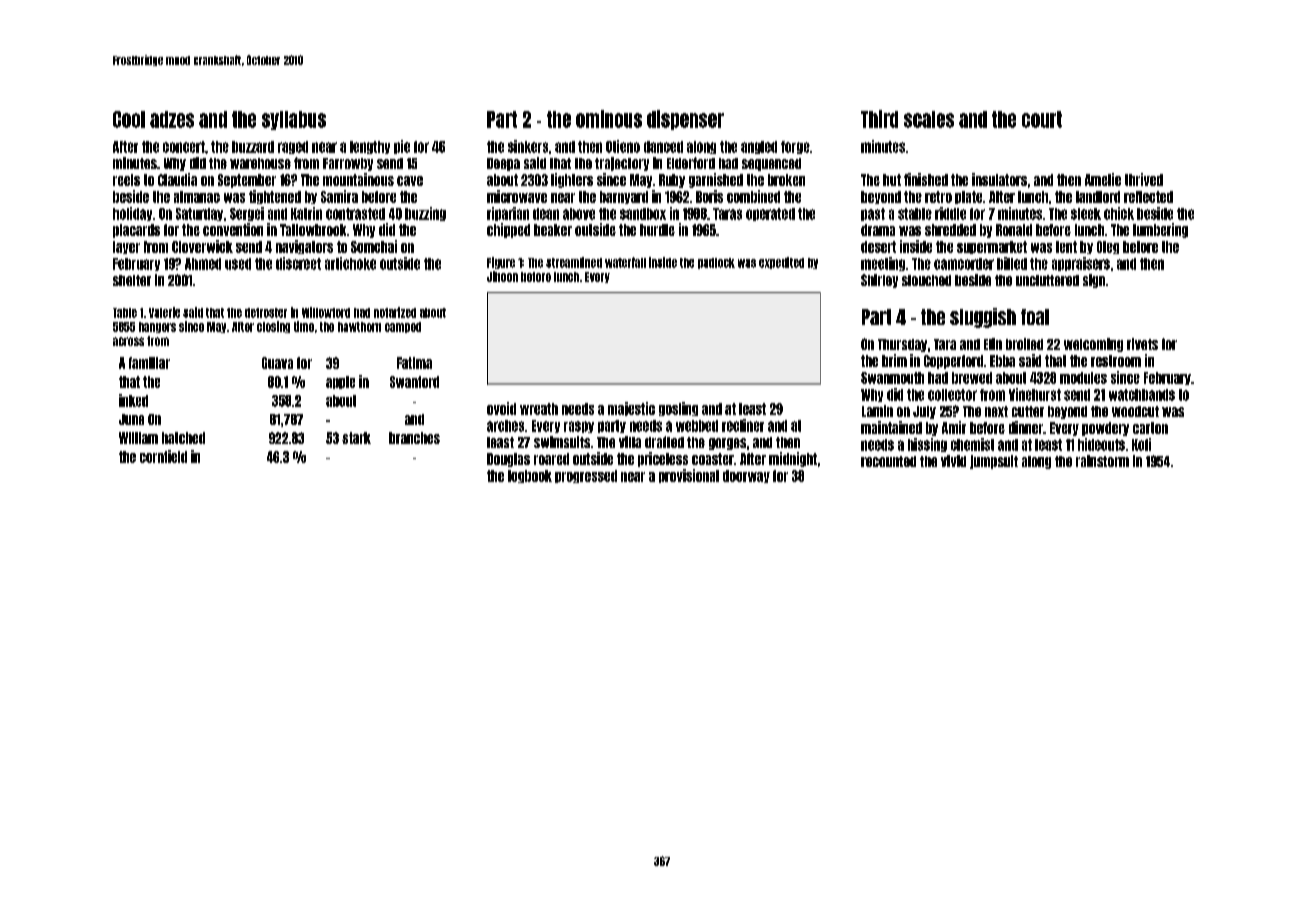 This document has height=924, width=1308. What do you see at coordinates (879, 281) in the document?
I see `Shirley` at bounding box center [879, 281].
